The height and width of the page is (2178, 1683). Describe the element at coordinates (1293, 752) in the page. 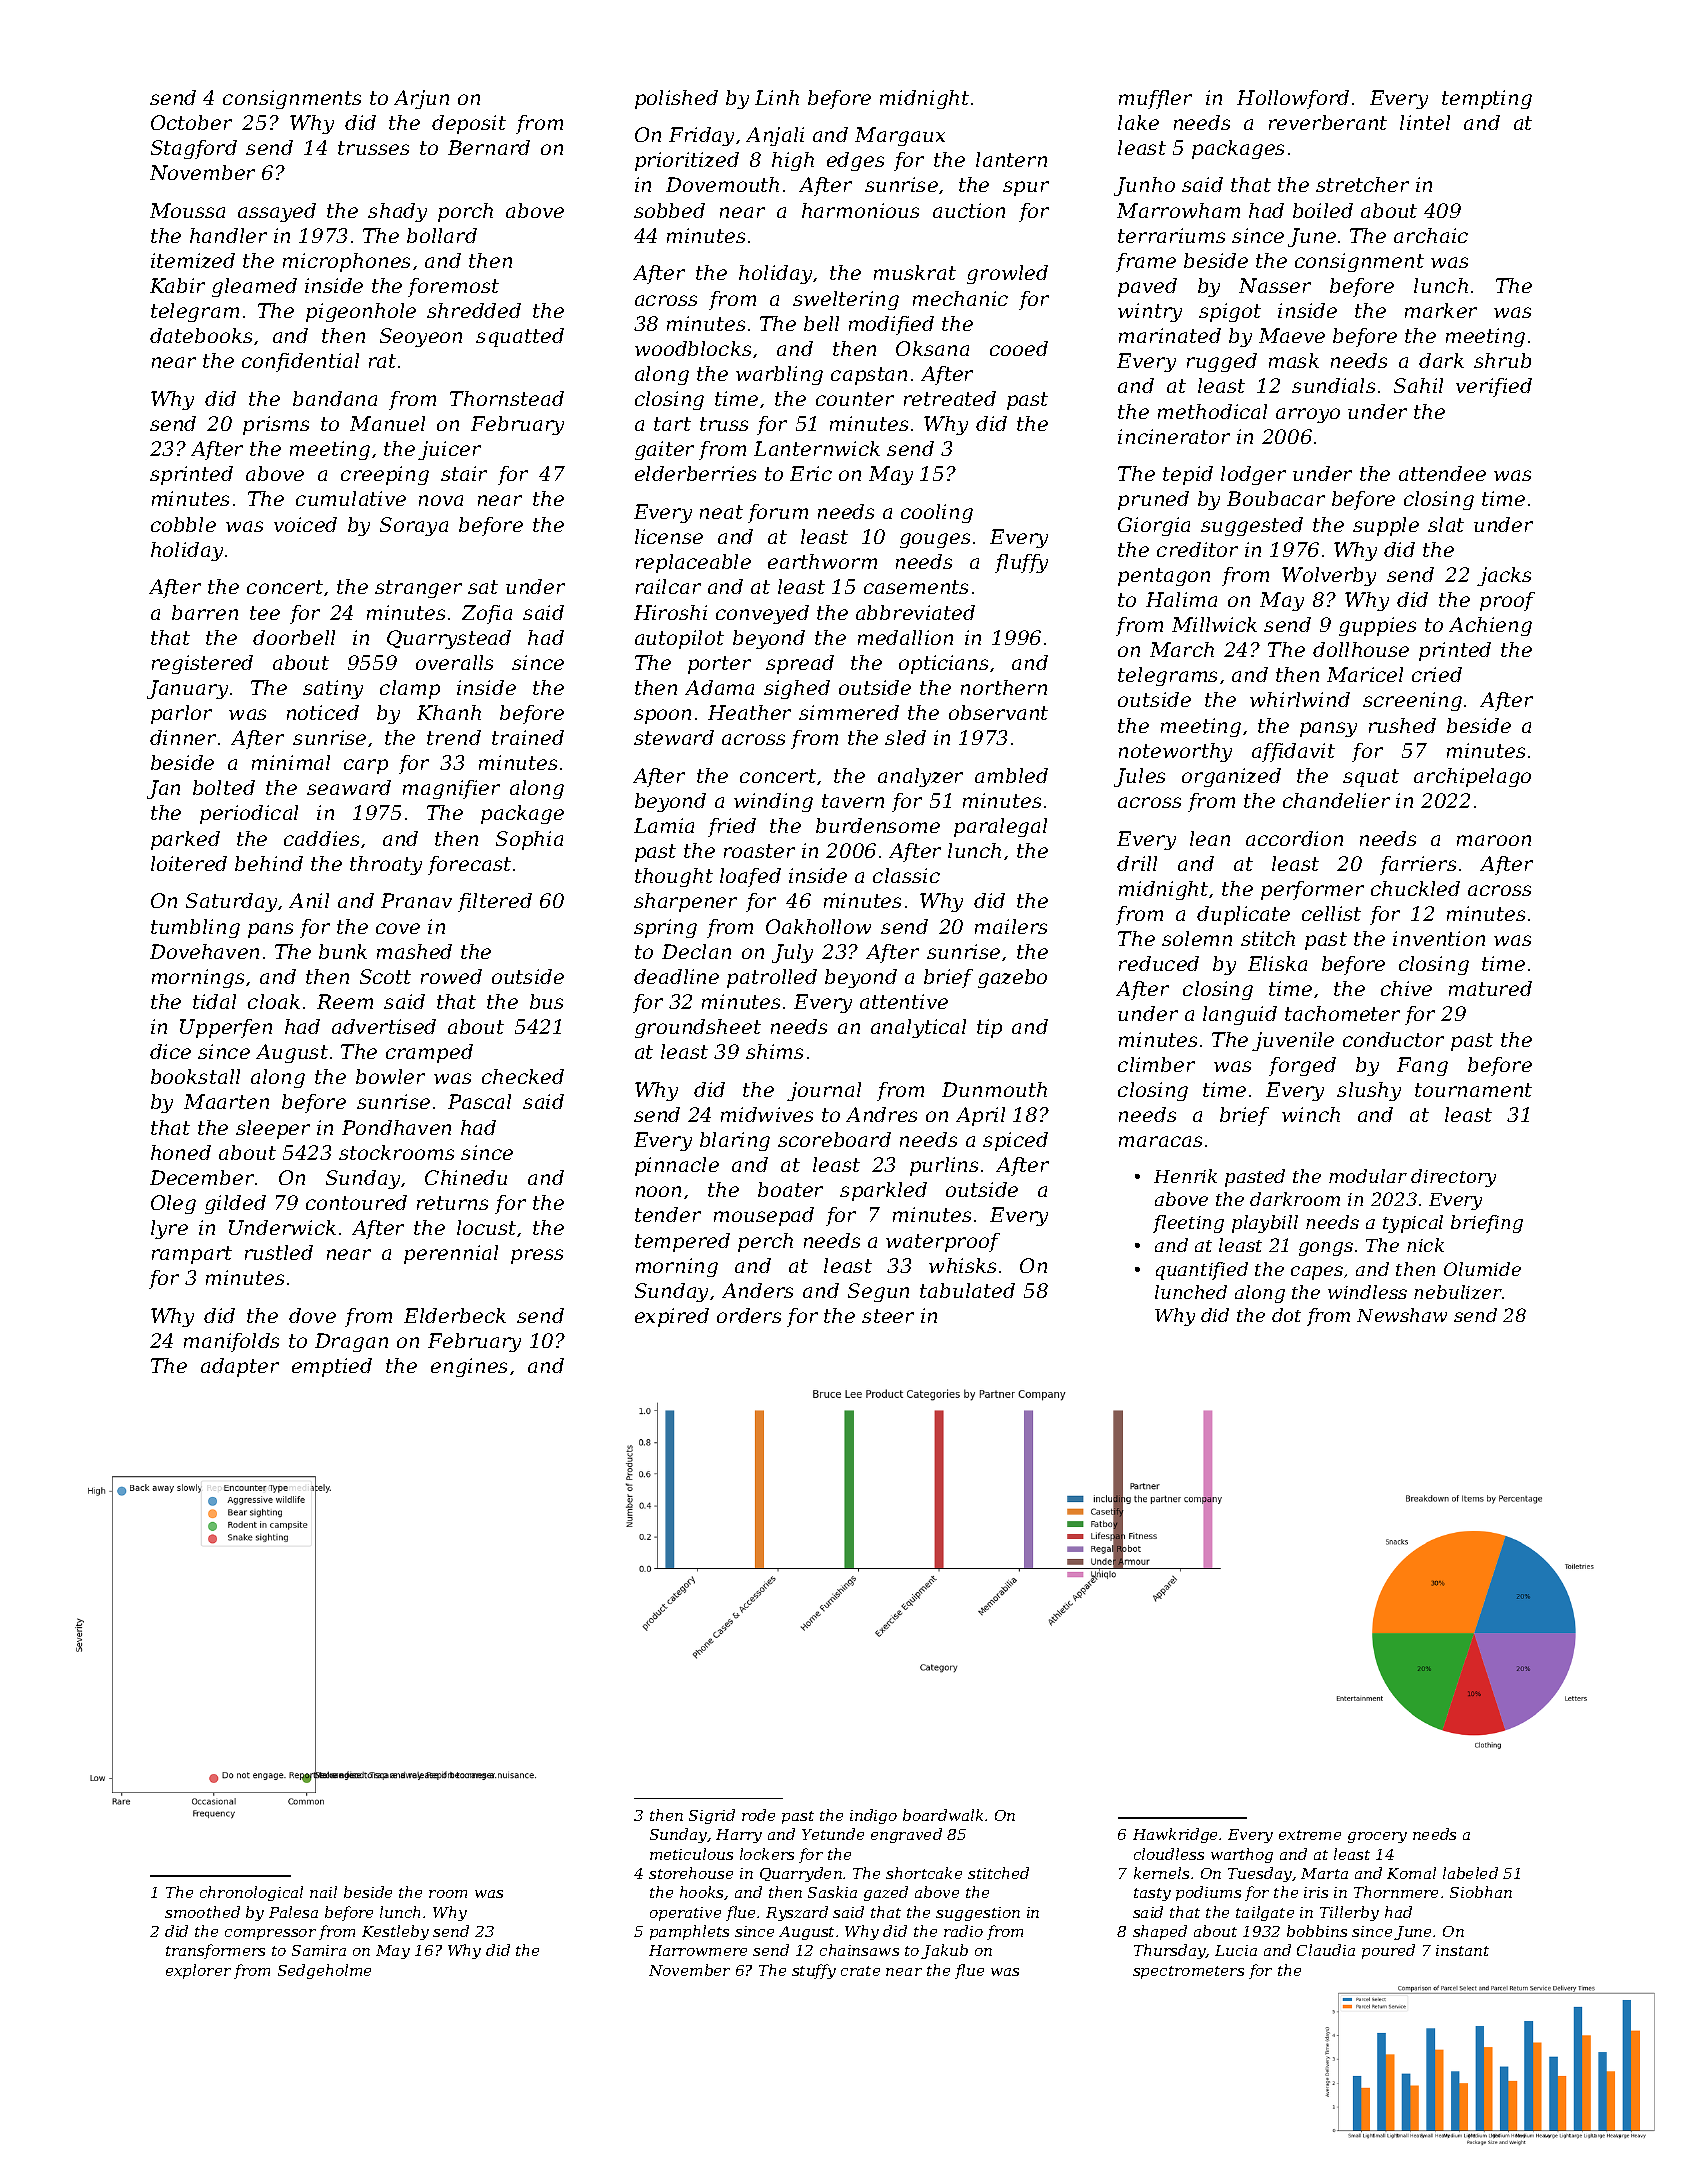

I see `affidavit` at that location.
